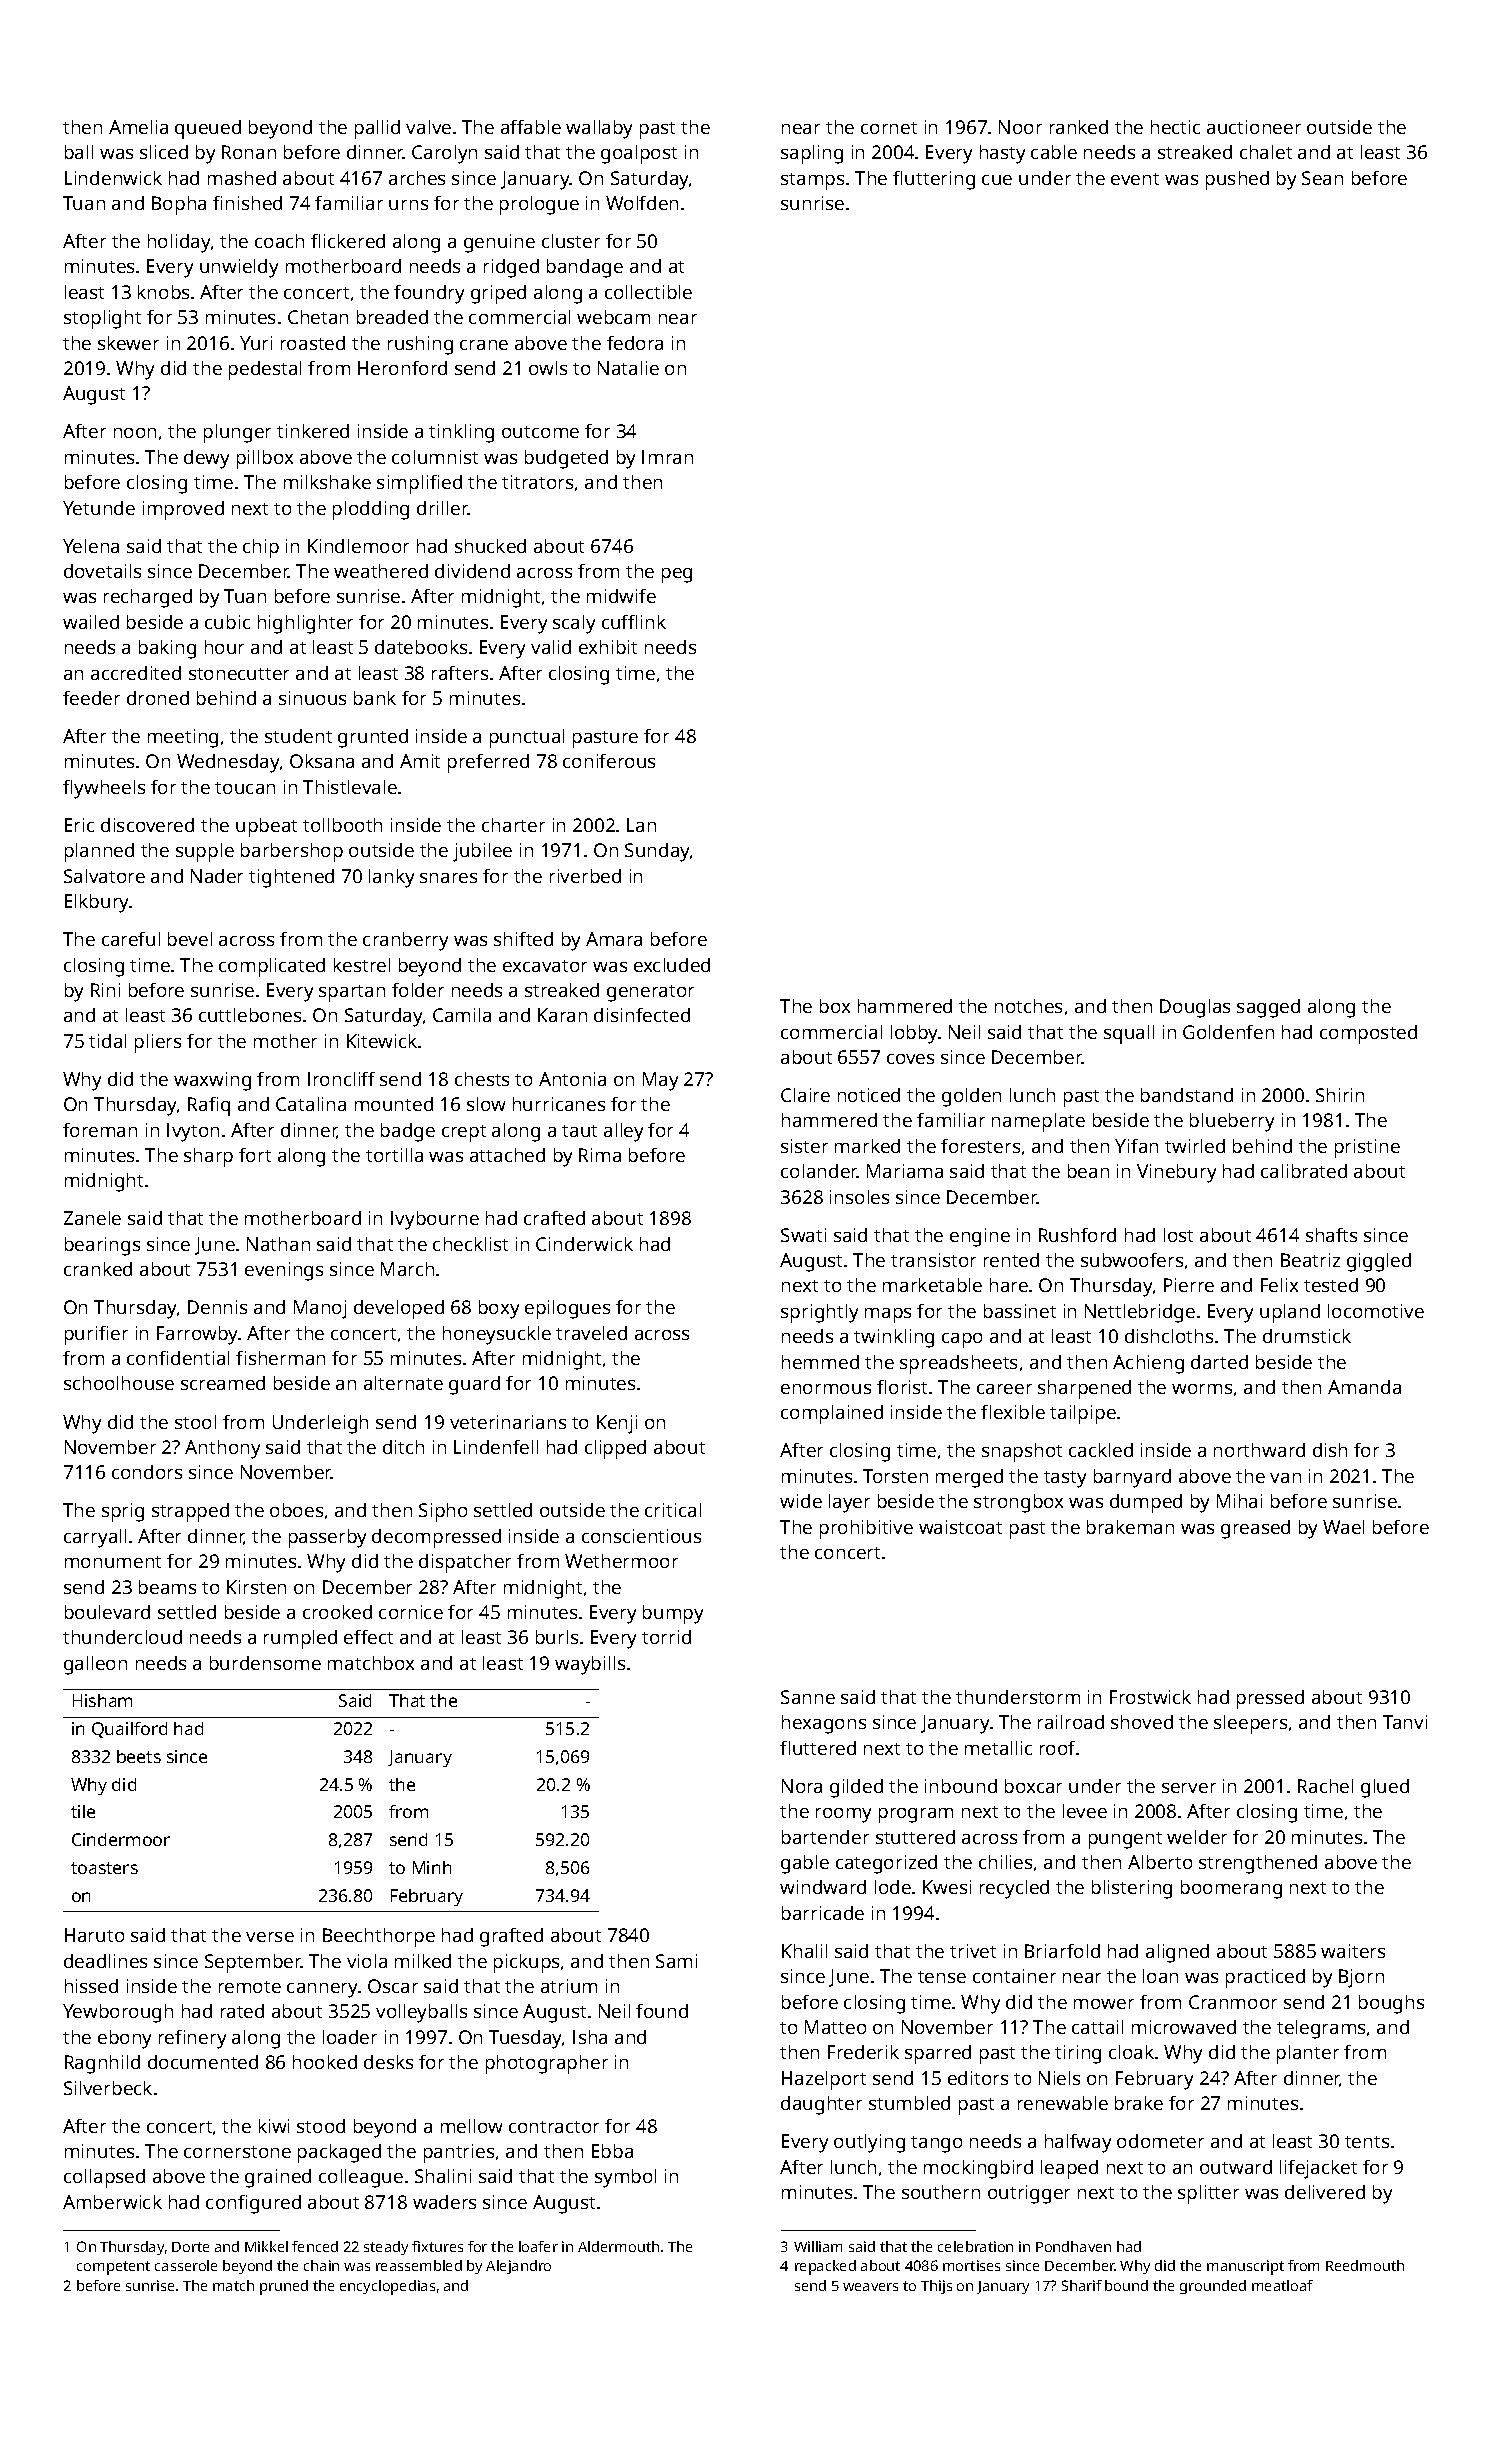 The width and height of the screenshot is (1496, 2464). I want to click on Amelia, so click(138, 127).
